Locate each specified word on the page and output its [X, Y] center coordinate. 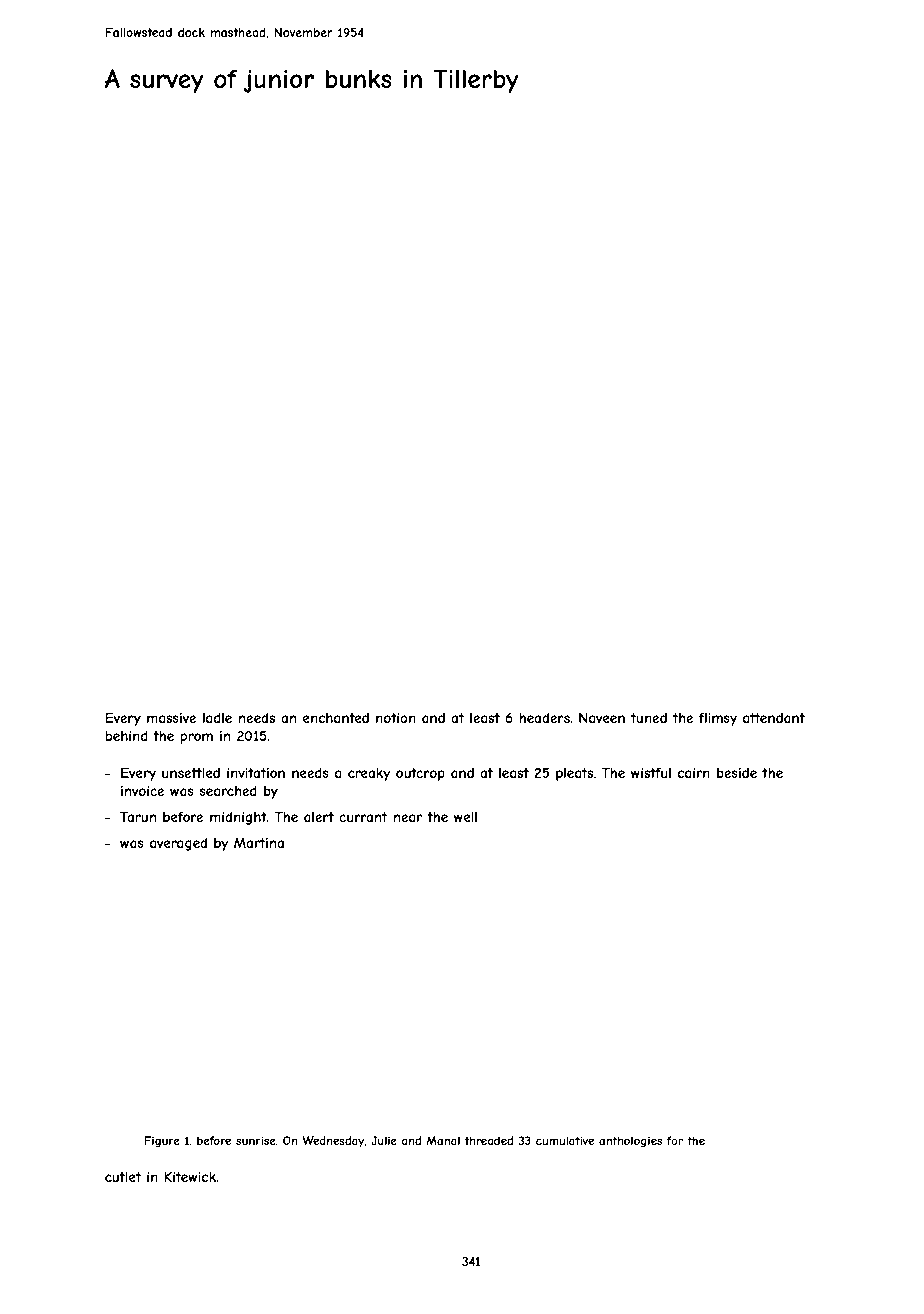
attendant [774, 718]
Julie [384, 1140]
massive [171, 718]
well [465, 817]
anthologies [630, 1142]
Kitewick [190, 1177]
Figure [162, 1141]
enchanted [336, 718]
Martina [259, 843]
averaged [178, 844]
